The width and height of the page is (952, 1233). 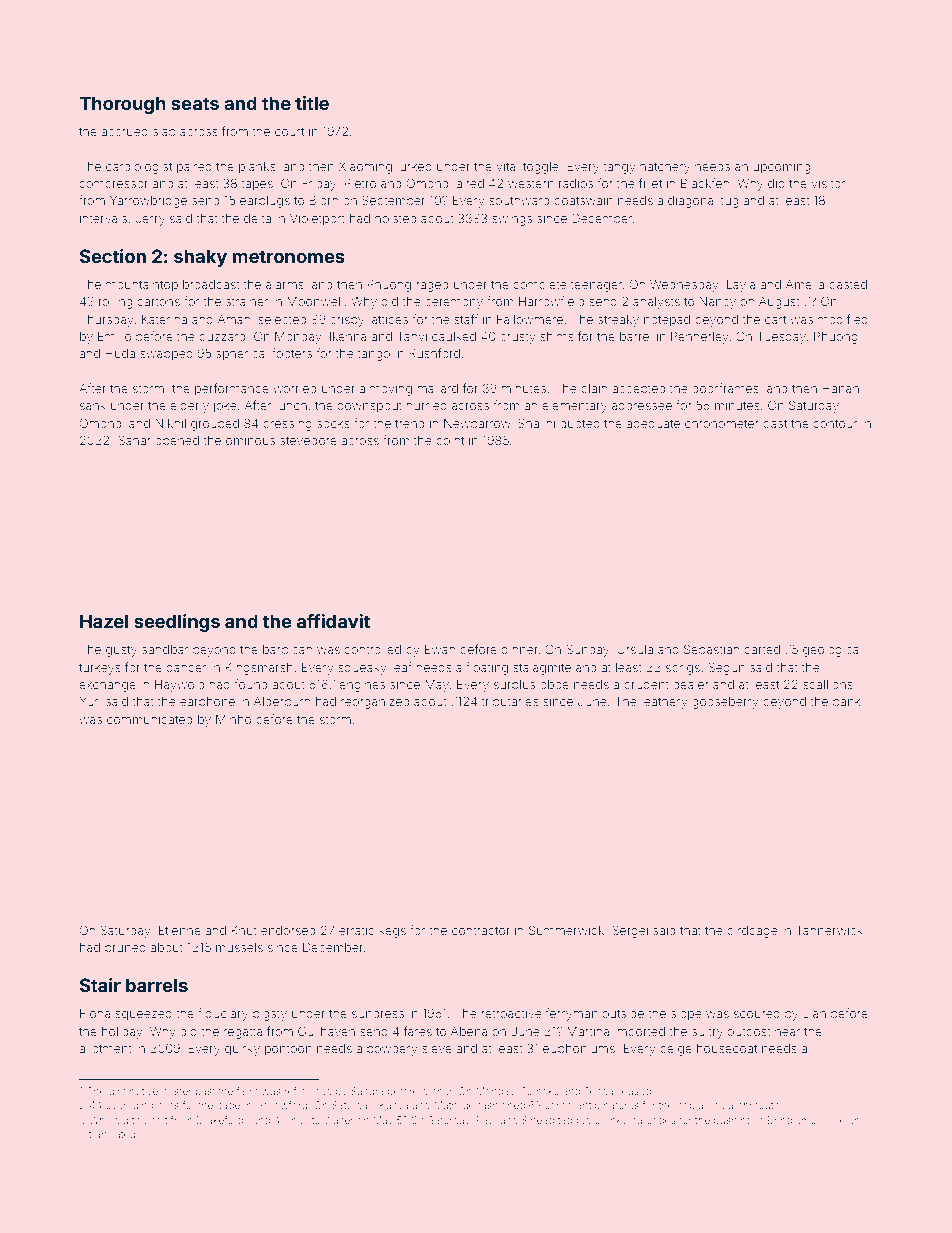 I want to click on lurked, so click(x=414, y=166).
